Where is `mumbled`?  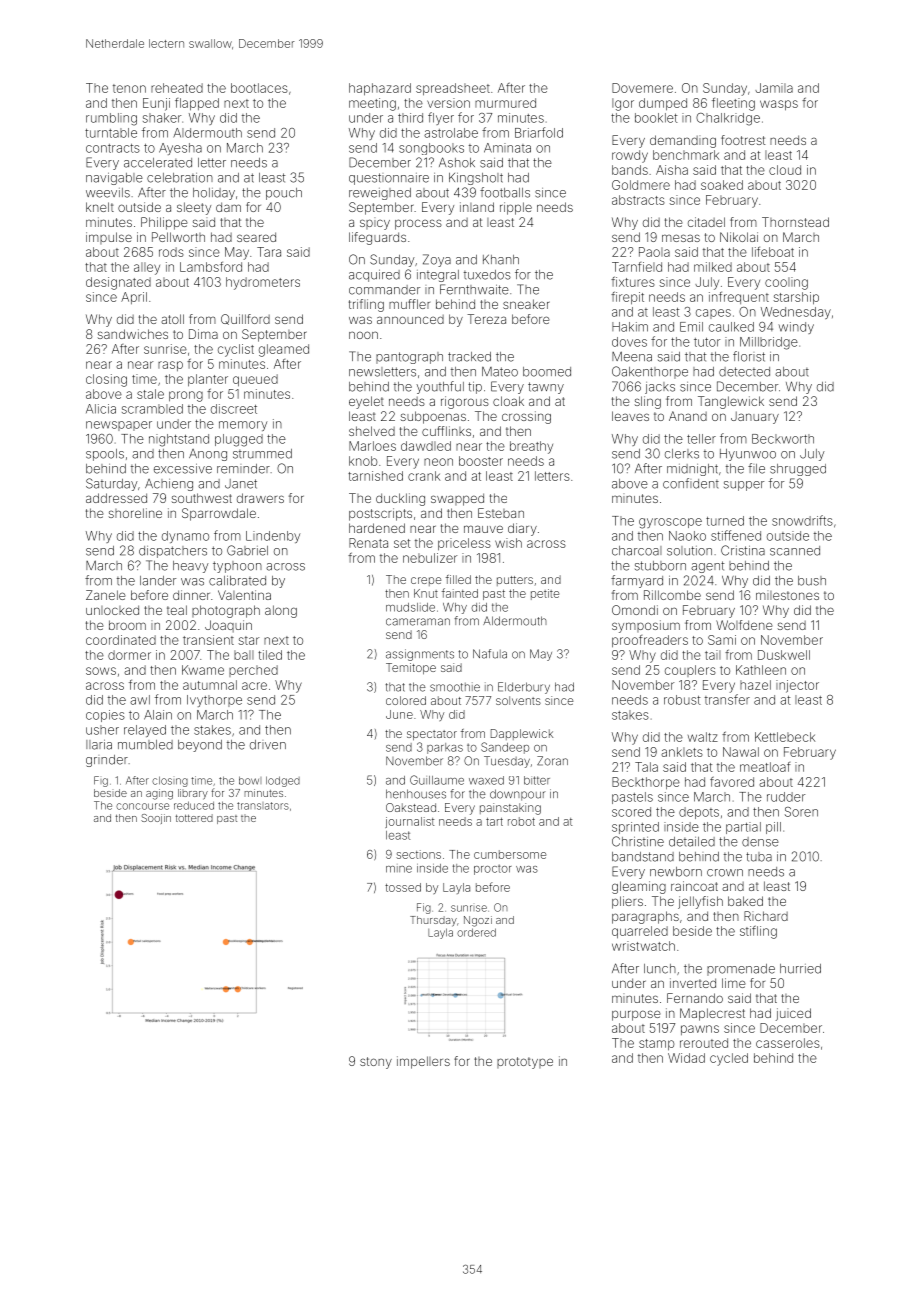
mumbled is located at coordinates (145, 745).
